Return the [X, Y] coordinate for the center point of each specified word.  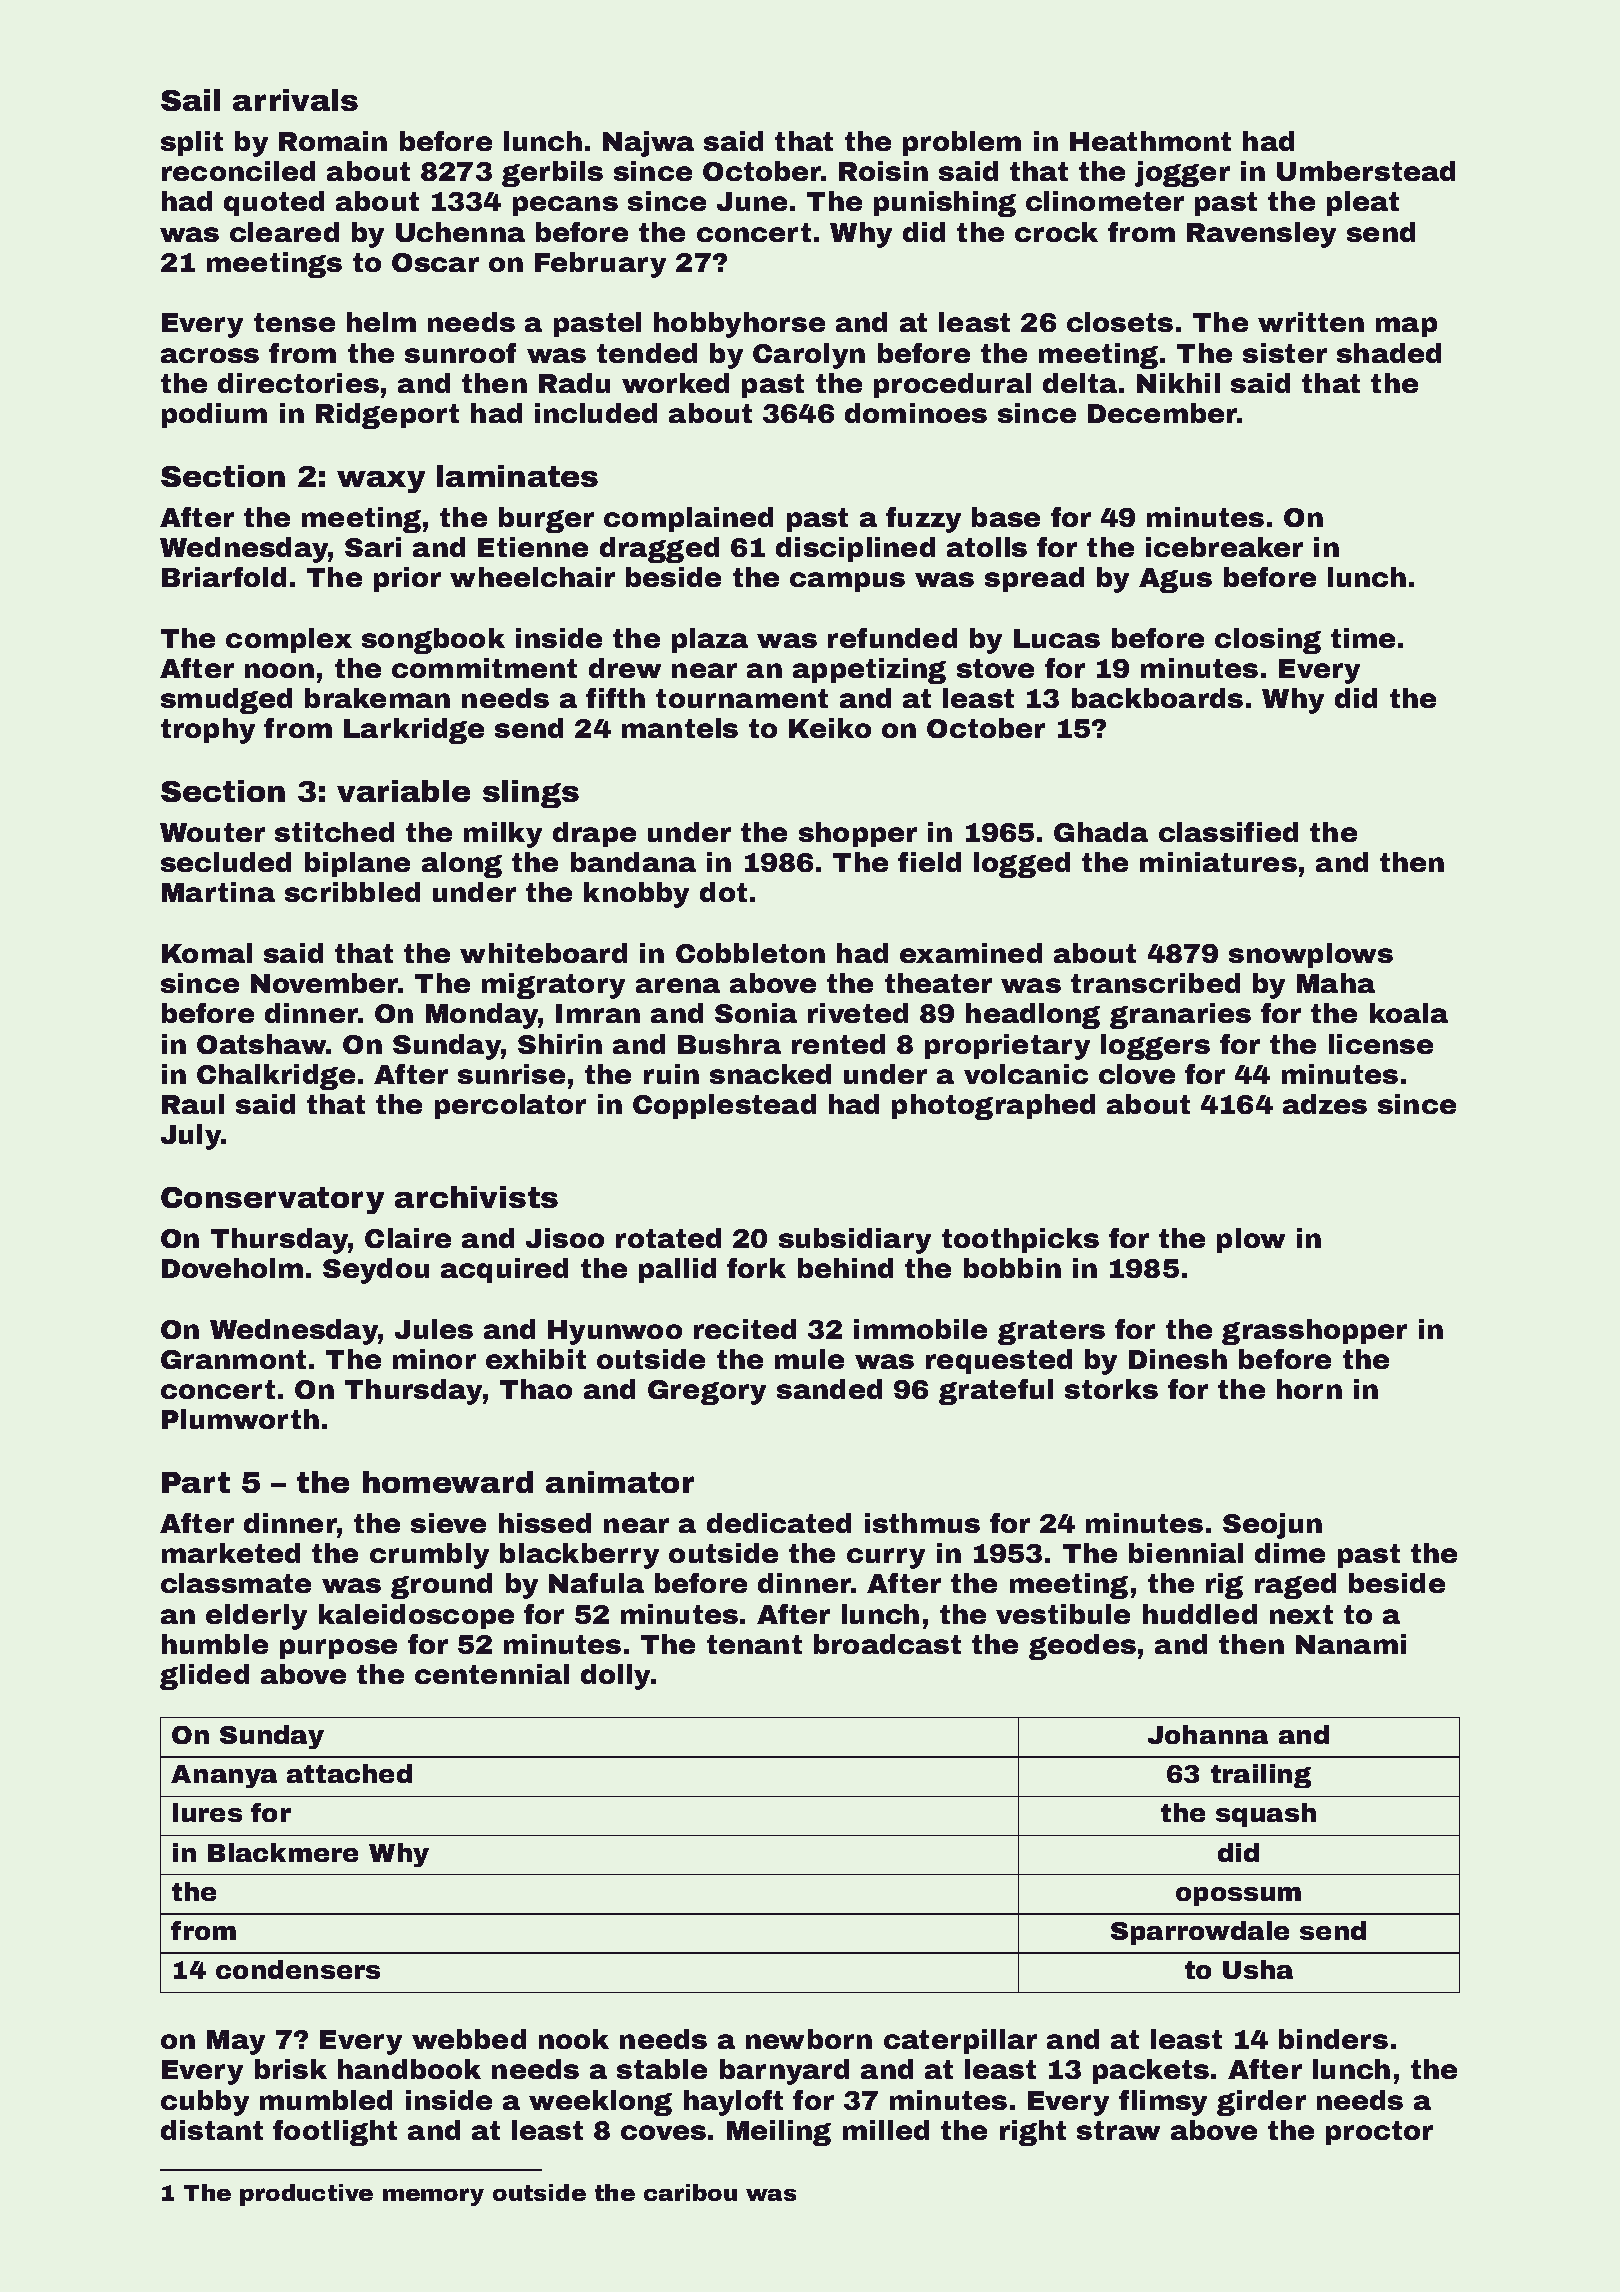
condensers [298, 1969]
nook [574, 2039]
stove [995, 668]
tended [647, 353]
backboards [1157, 698]
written [1311, 322]
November [325, 983]
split [192, 143]
